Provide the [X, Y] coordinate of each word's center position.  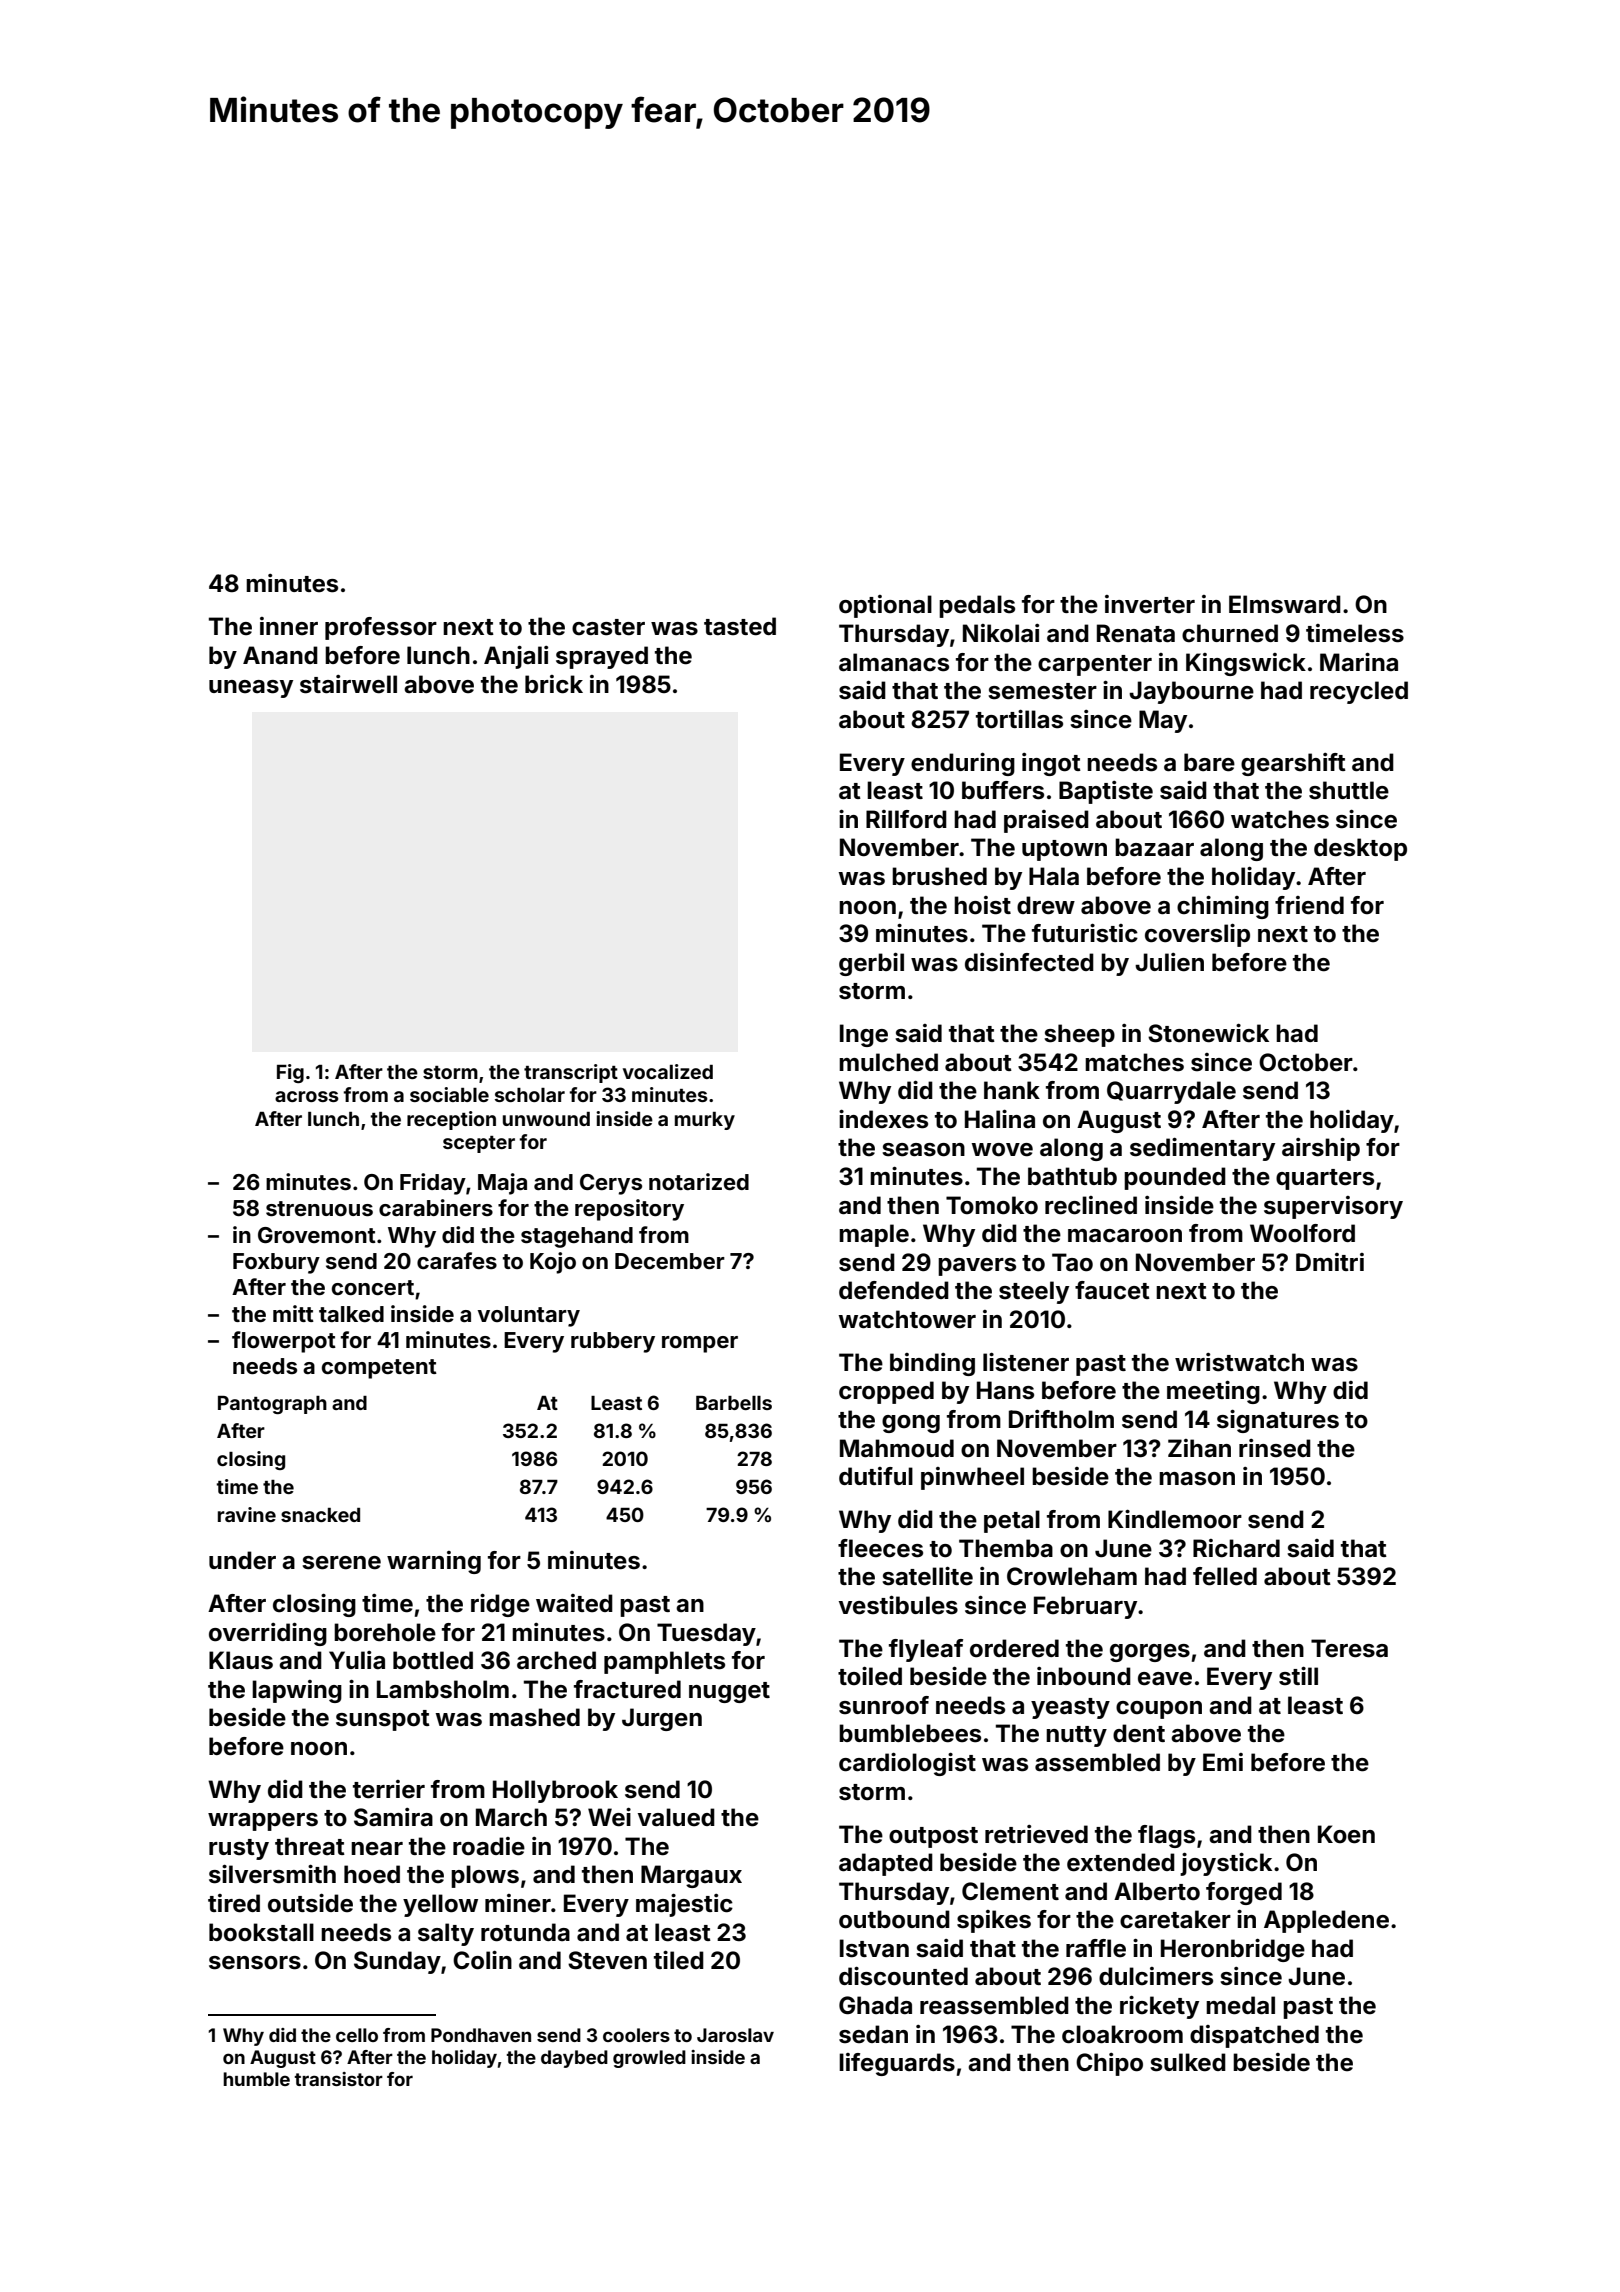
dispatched [1254, 2036]
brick [554, 684]
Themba [1006, 1548]
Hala [1054, 876]
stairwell [348, 684]
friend [1309, 905]
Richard [1236, 1548]
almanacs [894, 662]
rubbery [613, 1342]
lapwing [297, 1691]
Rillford [906, 819]
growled [649, 2059]
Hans [1005, 1390]
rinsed [1275, 1448]
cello [357, 2035]
